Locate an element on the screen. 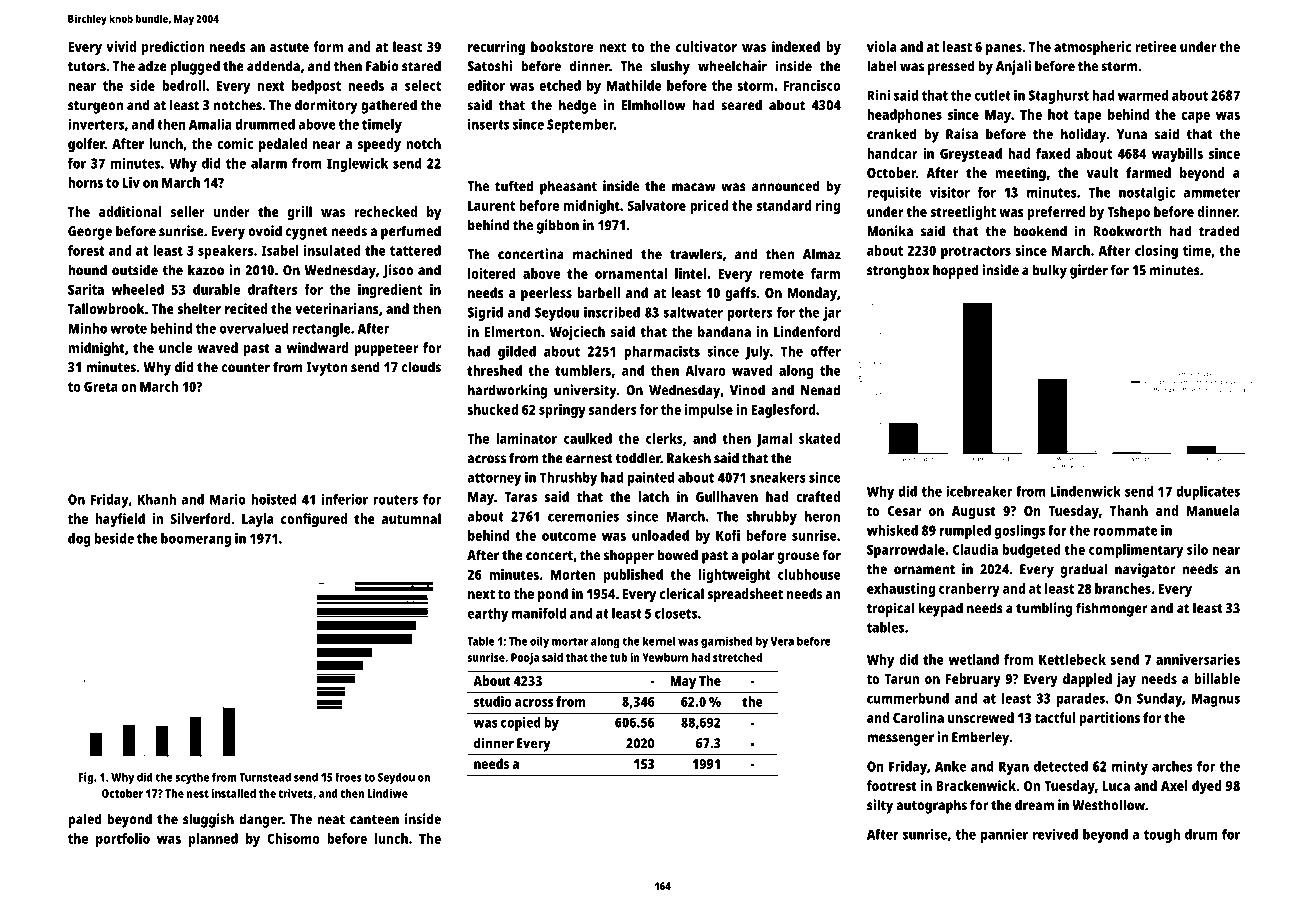 This screenshot has width=1308, height=924. outcome is located at coordinates (569, 536).
